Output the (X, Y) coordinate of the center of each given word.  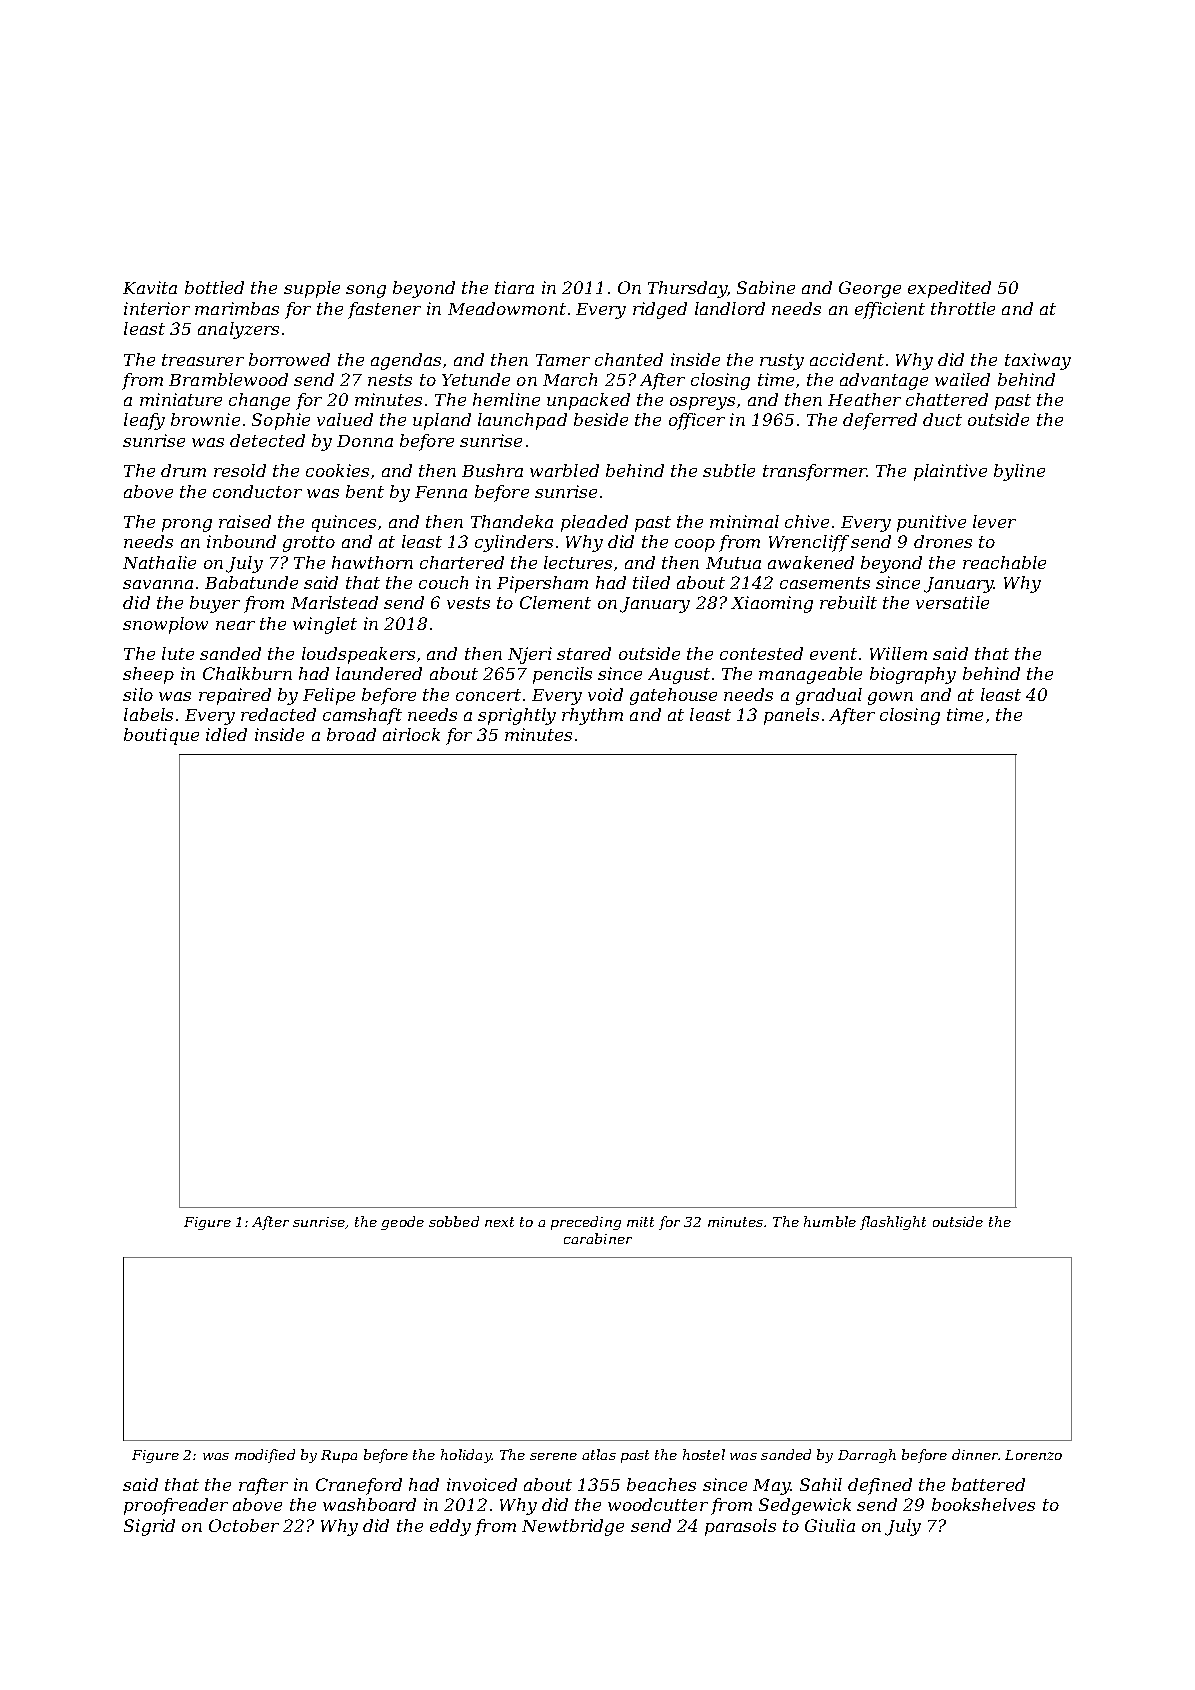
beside (601, 419)
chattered (947, 399)
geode (402, 1223)
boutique (161, 736)
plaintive (950, 472)
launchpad (522, 421)
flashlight (893, 1223)
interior (157, 308)
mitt (640, 1222)
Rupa (339, 1456)
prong (187, 525)
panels (791, 716)
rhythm (592, 716)
